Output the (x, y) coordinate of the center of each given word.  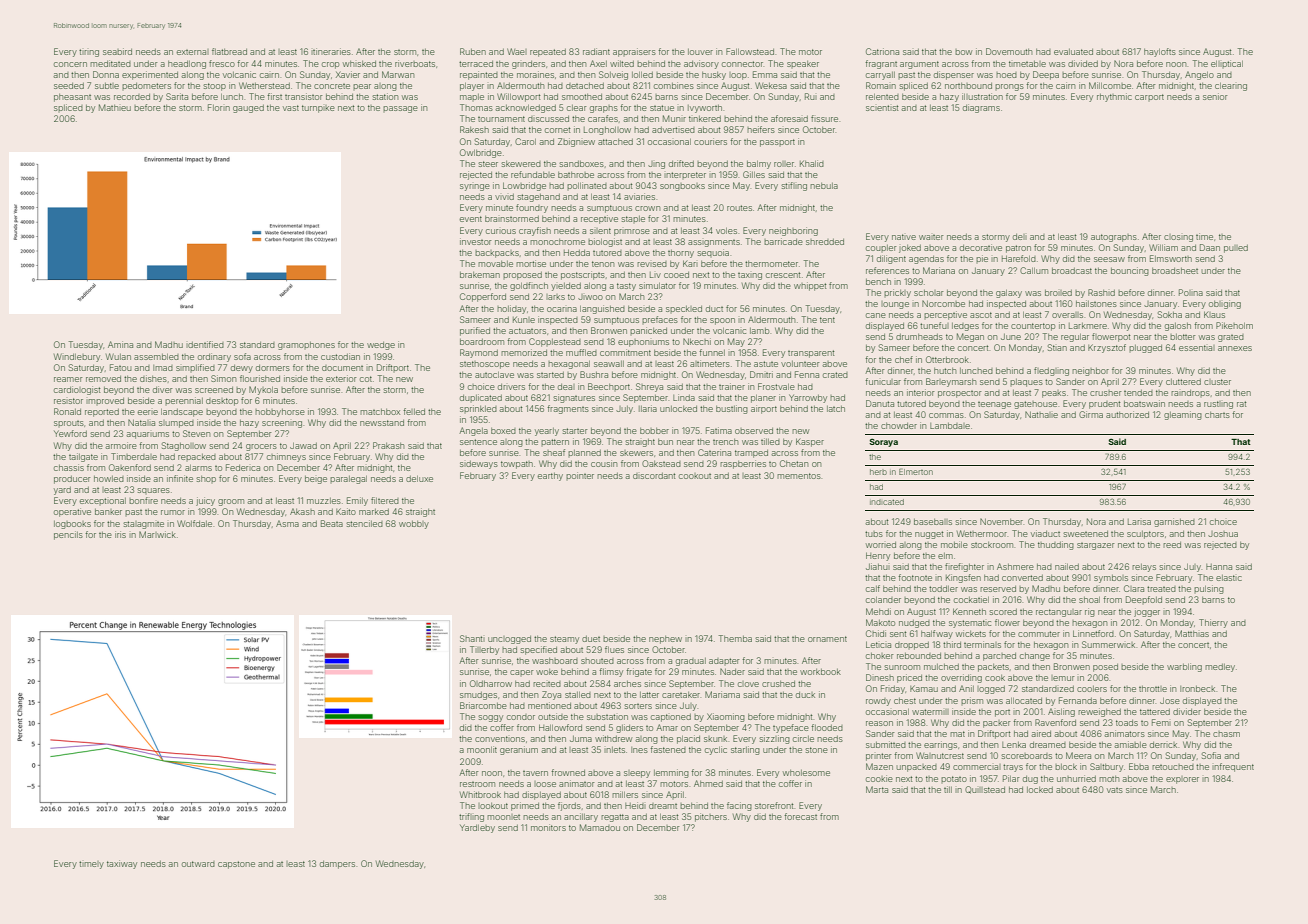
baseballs (933, 522)
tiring (89, 53)
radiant (596, 51)
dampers (337, 865)
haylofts (1160, 52)
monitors (548, 827)
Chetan (794, 463)
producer (72, 480)
